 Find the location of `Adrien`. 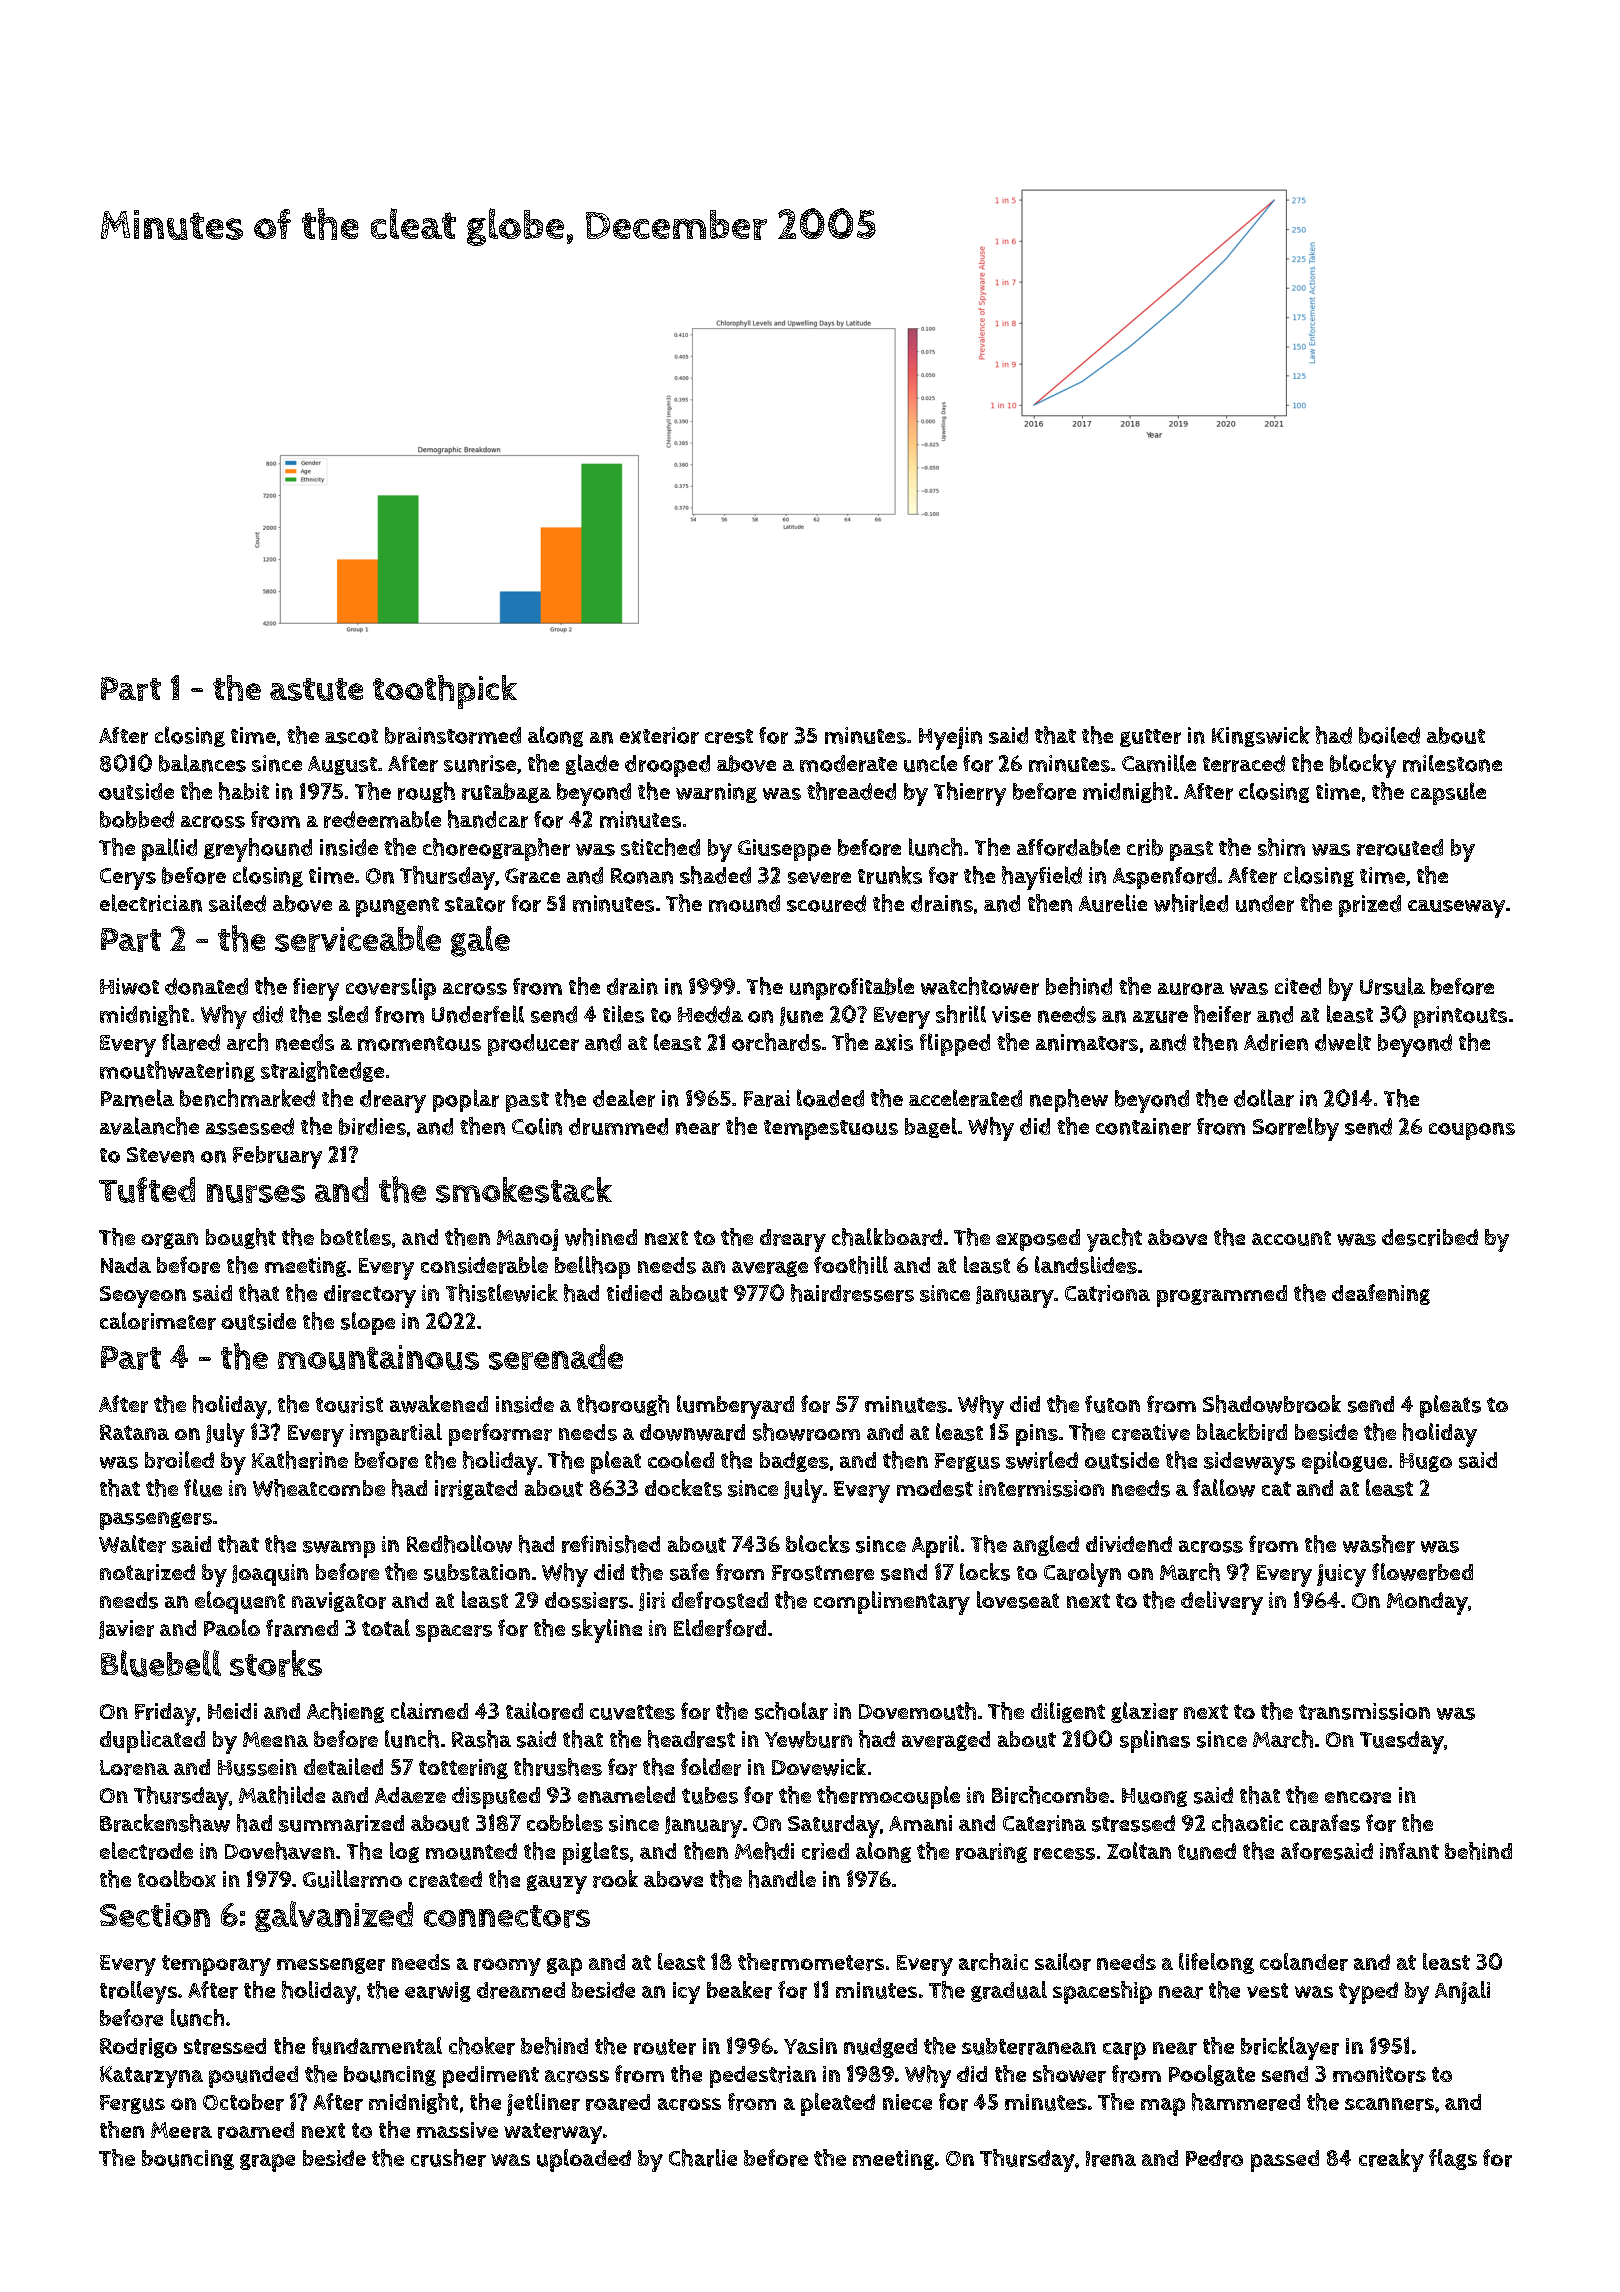

Adrien is located at coordinates (1276, 1042).
